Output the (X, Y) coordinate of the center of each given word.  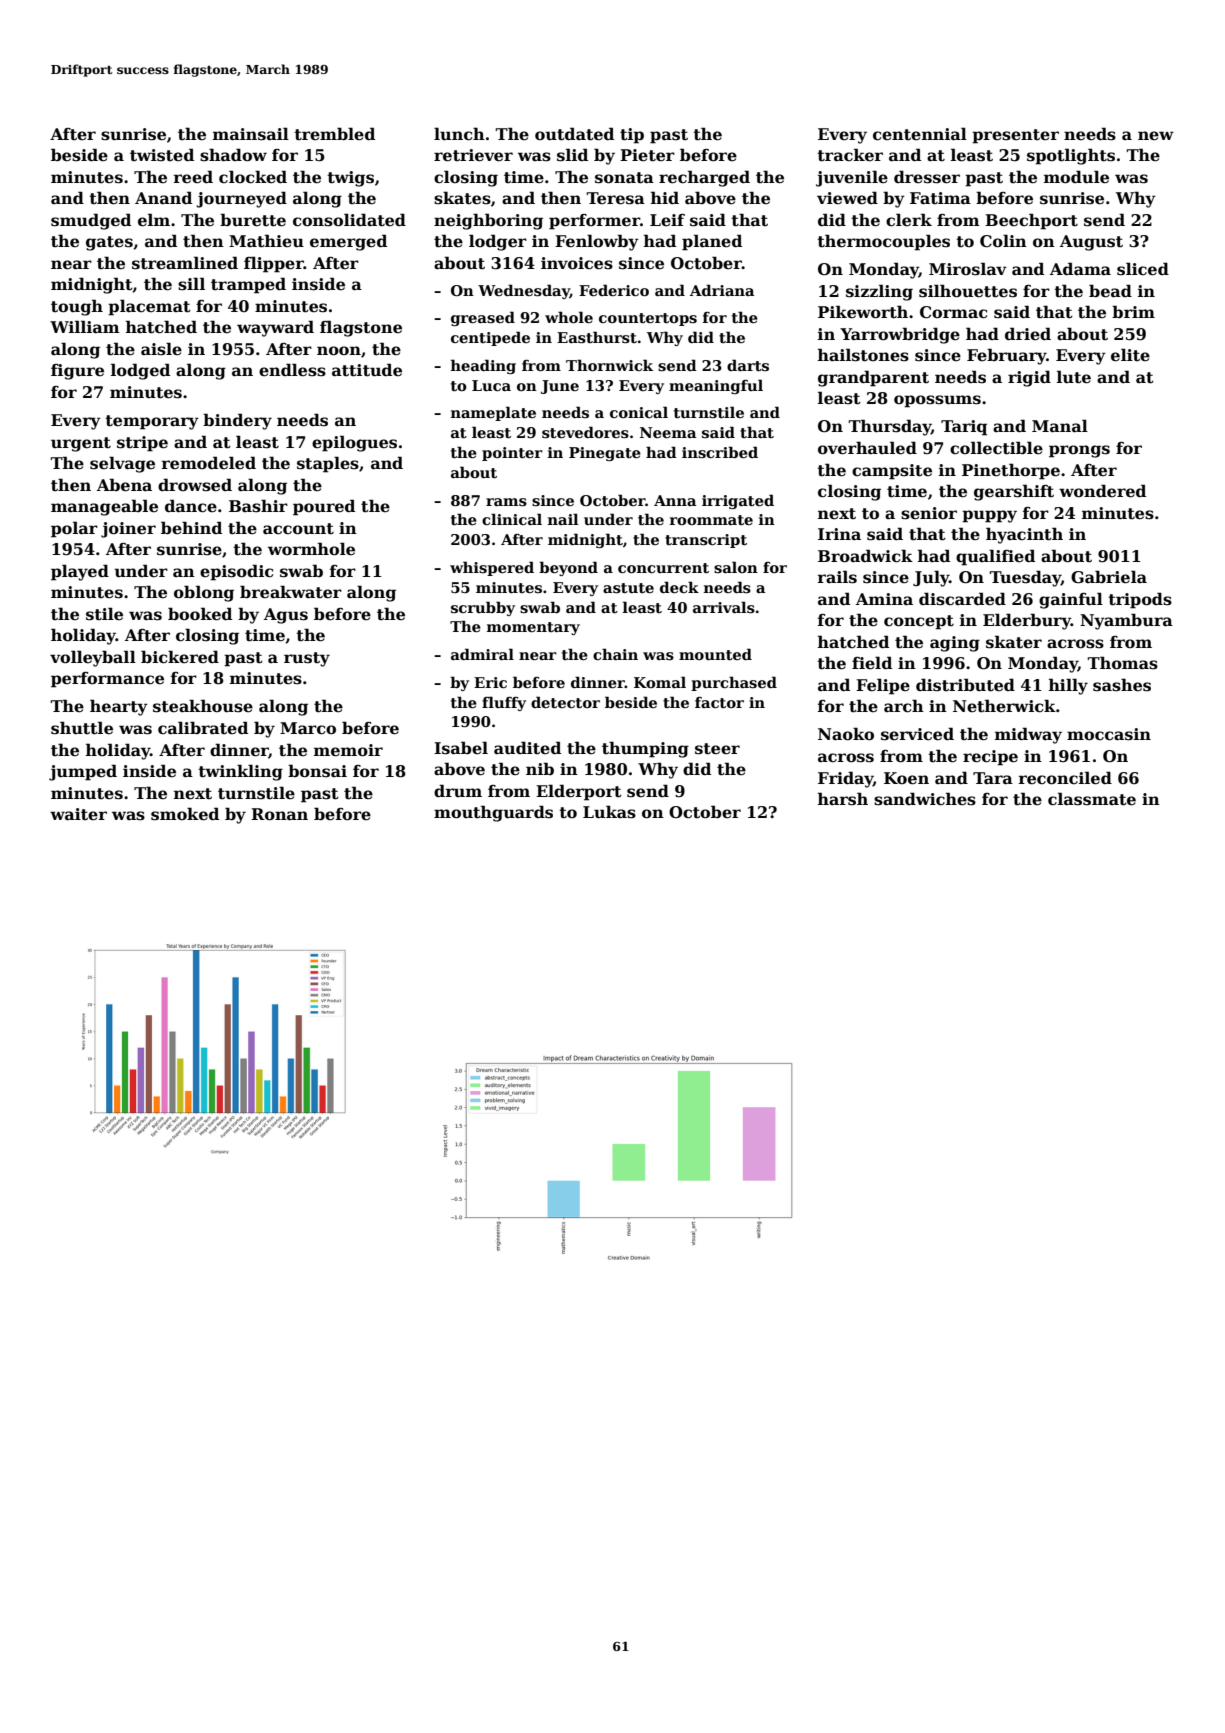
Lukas (609, 812)
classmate (1092, 799)
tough (77, 307)
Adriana (722, 290)
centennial (920, 134)
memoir (348, 750)
